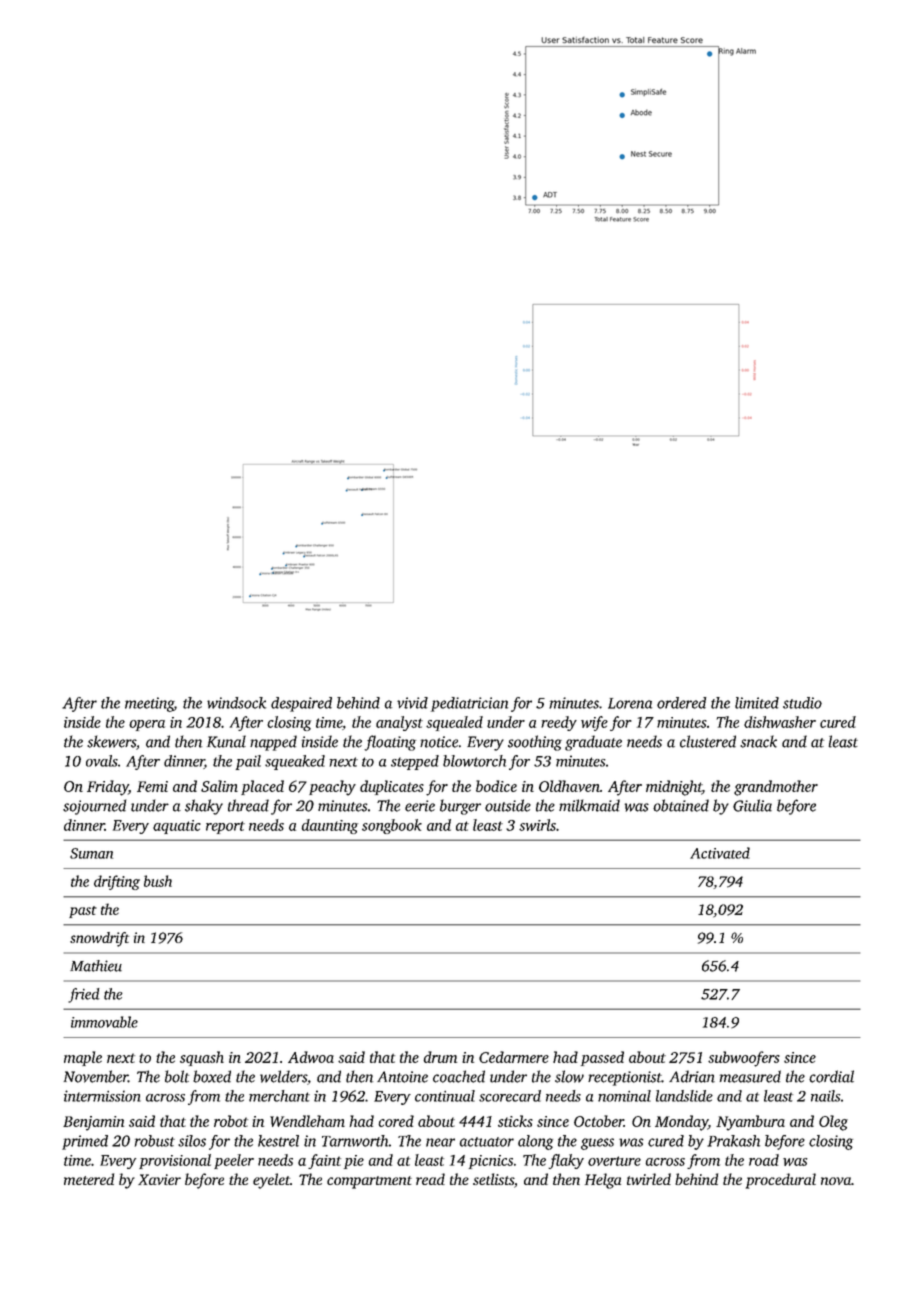  I want to click on skewers, so click(111, 741).
